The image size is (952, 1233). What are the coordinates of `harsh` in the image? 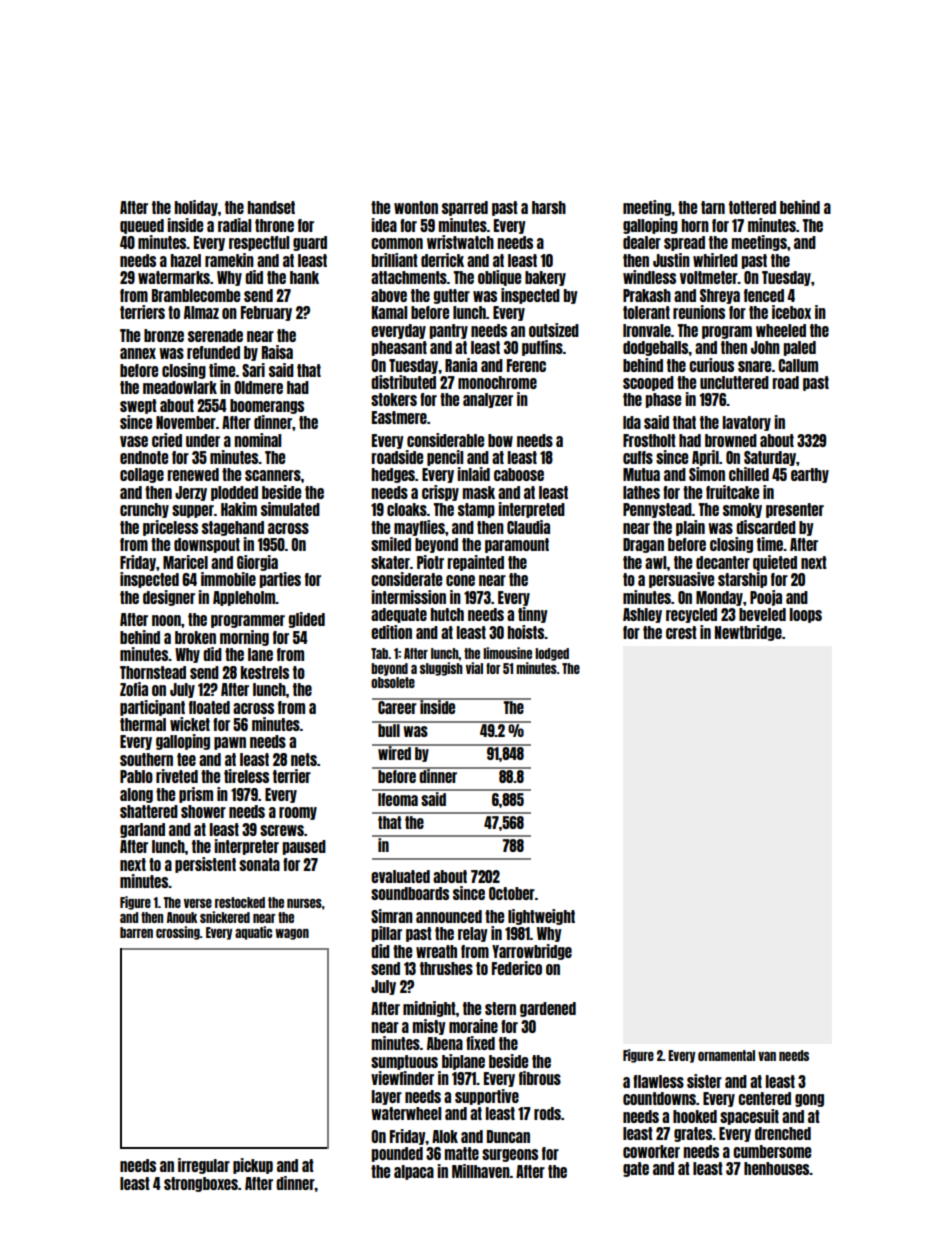 It's located at (549, 207).
